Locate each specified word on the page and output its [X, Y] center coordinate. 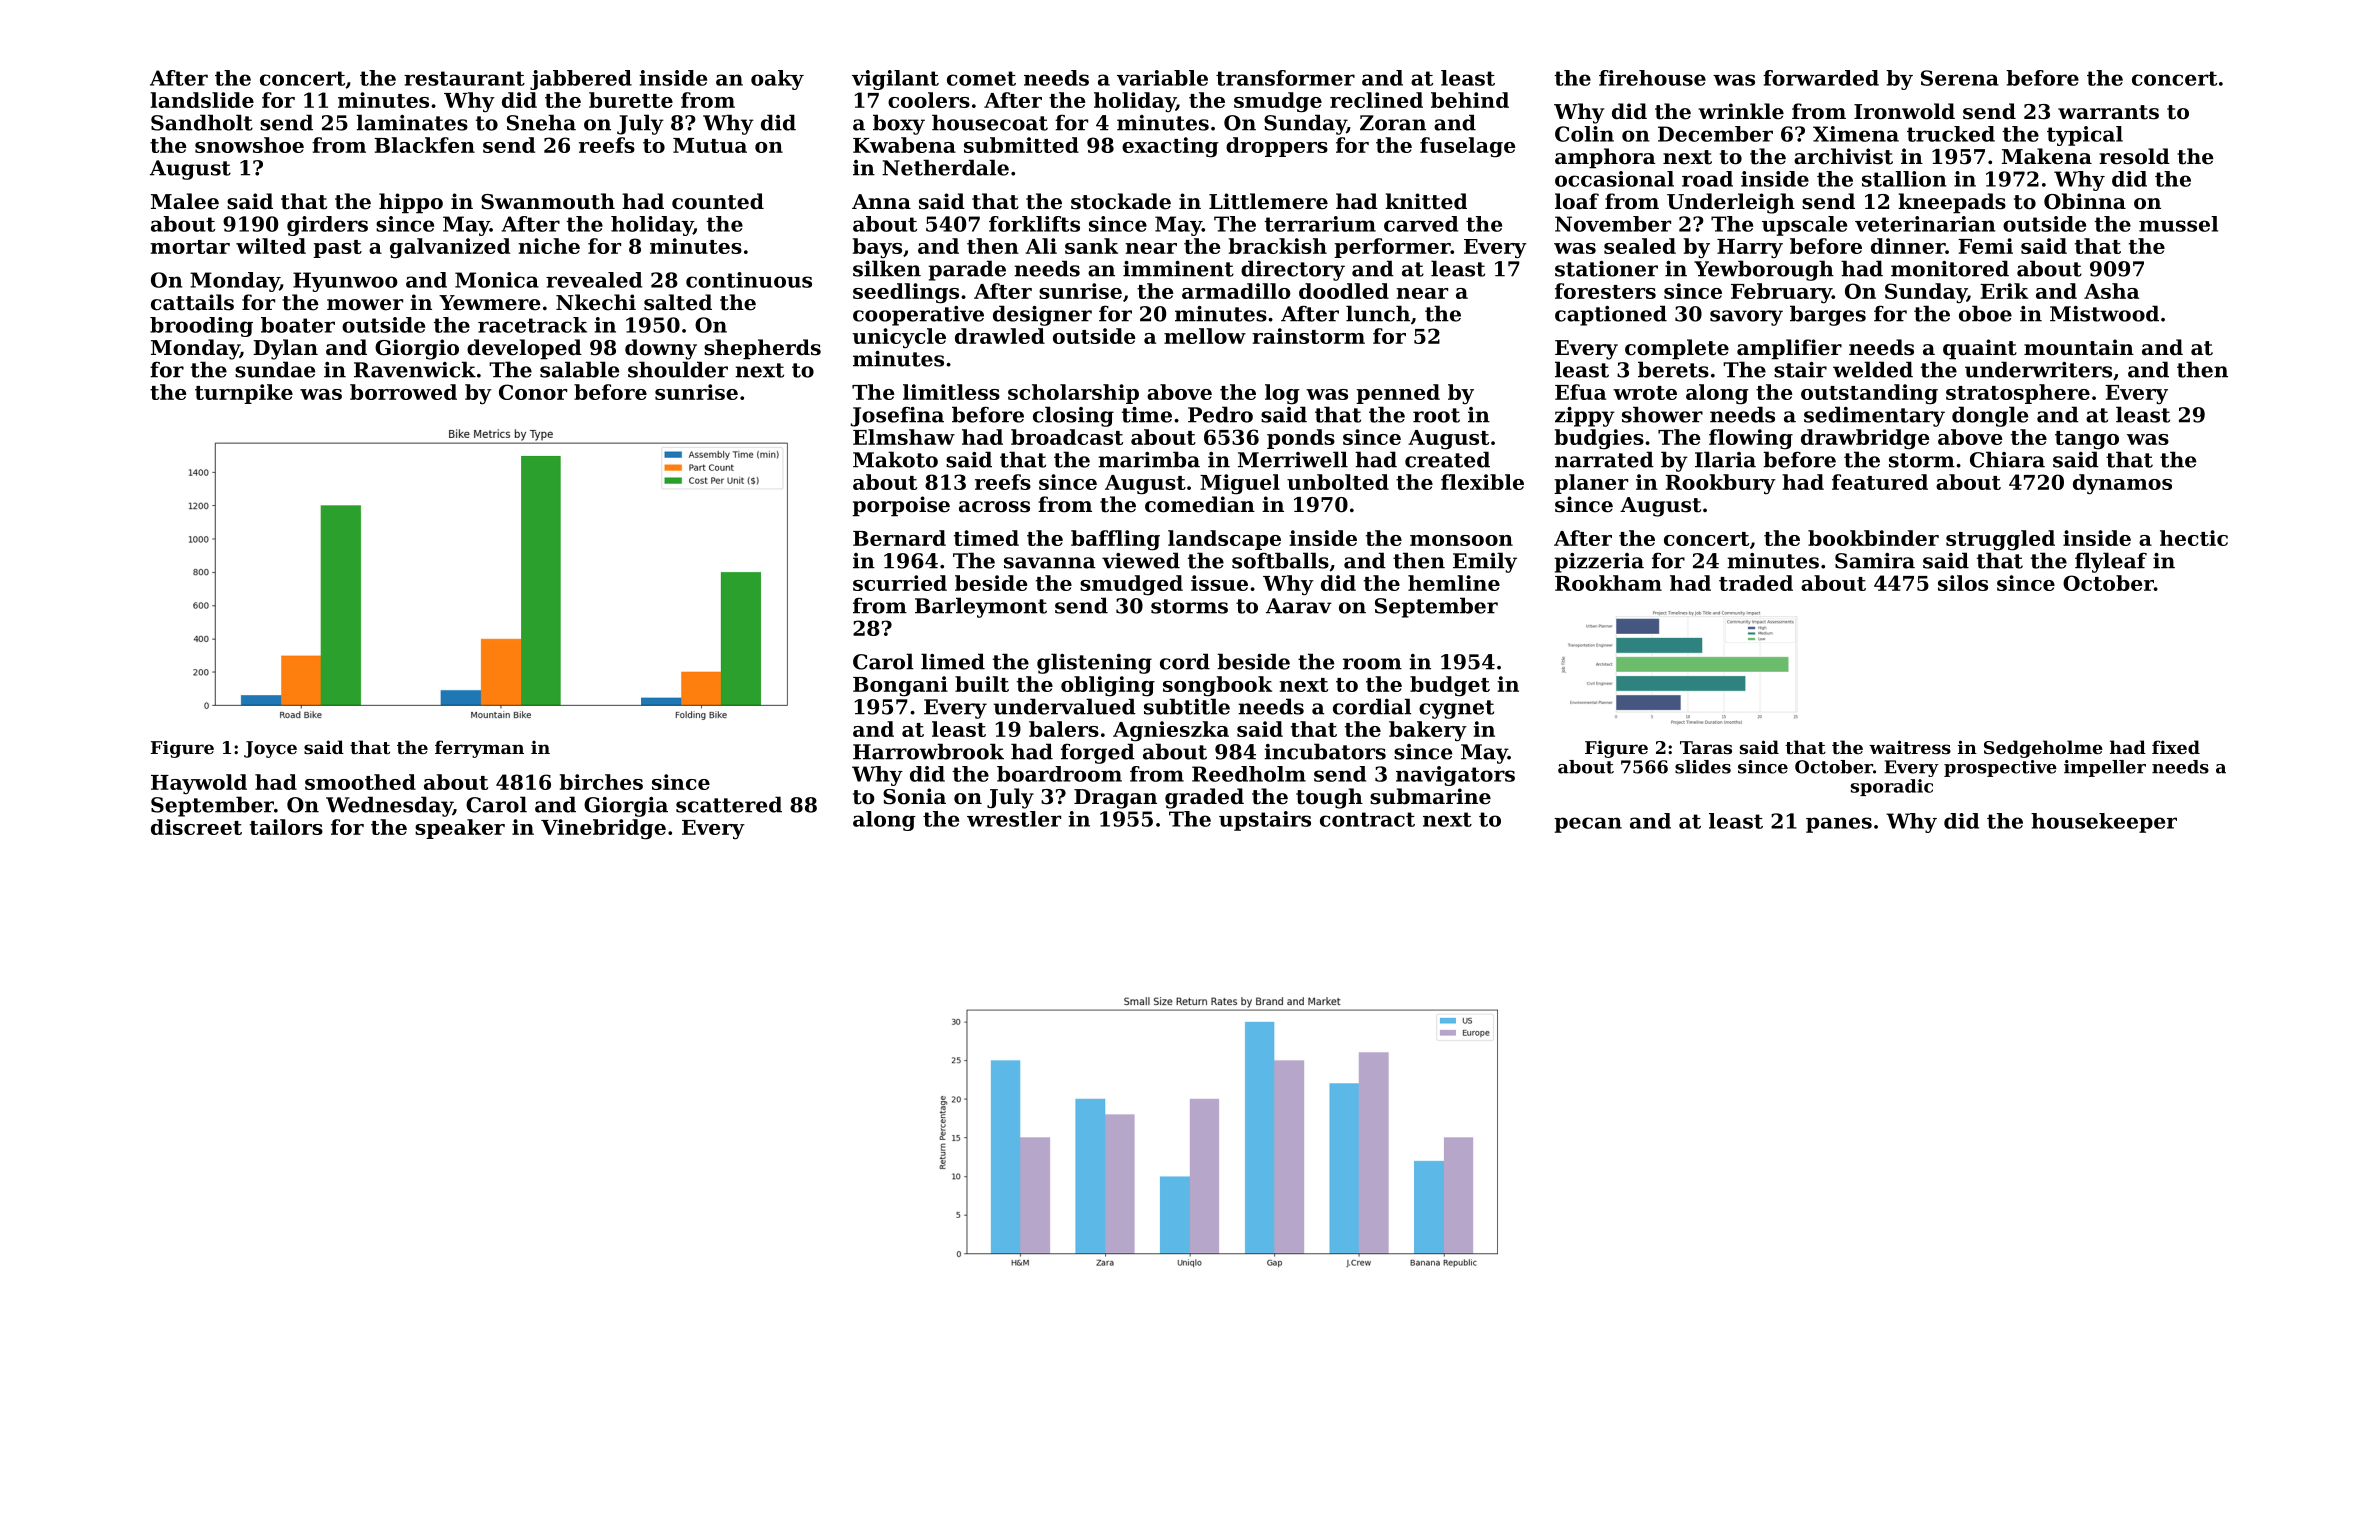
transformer [1285, 78]
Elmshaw [904, 437]
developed [524, 349]
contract [1367, 819]
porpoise [901, 506]
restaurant [464, 78]
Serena [1960, 78]
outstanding [1869, 394]
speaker [460, 829]
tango [2087, 440]
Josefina [897, 417]
